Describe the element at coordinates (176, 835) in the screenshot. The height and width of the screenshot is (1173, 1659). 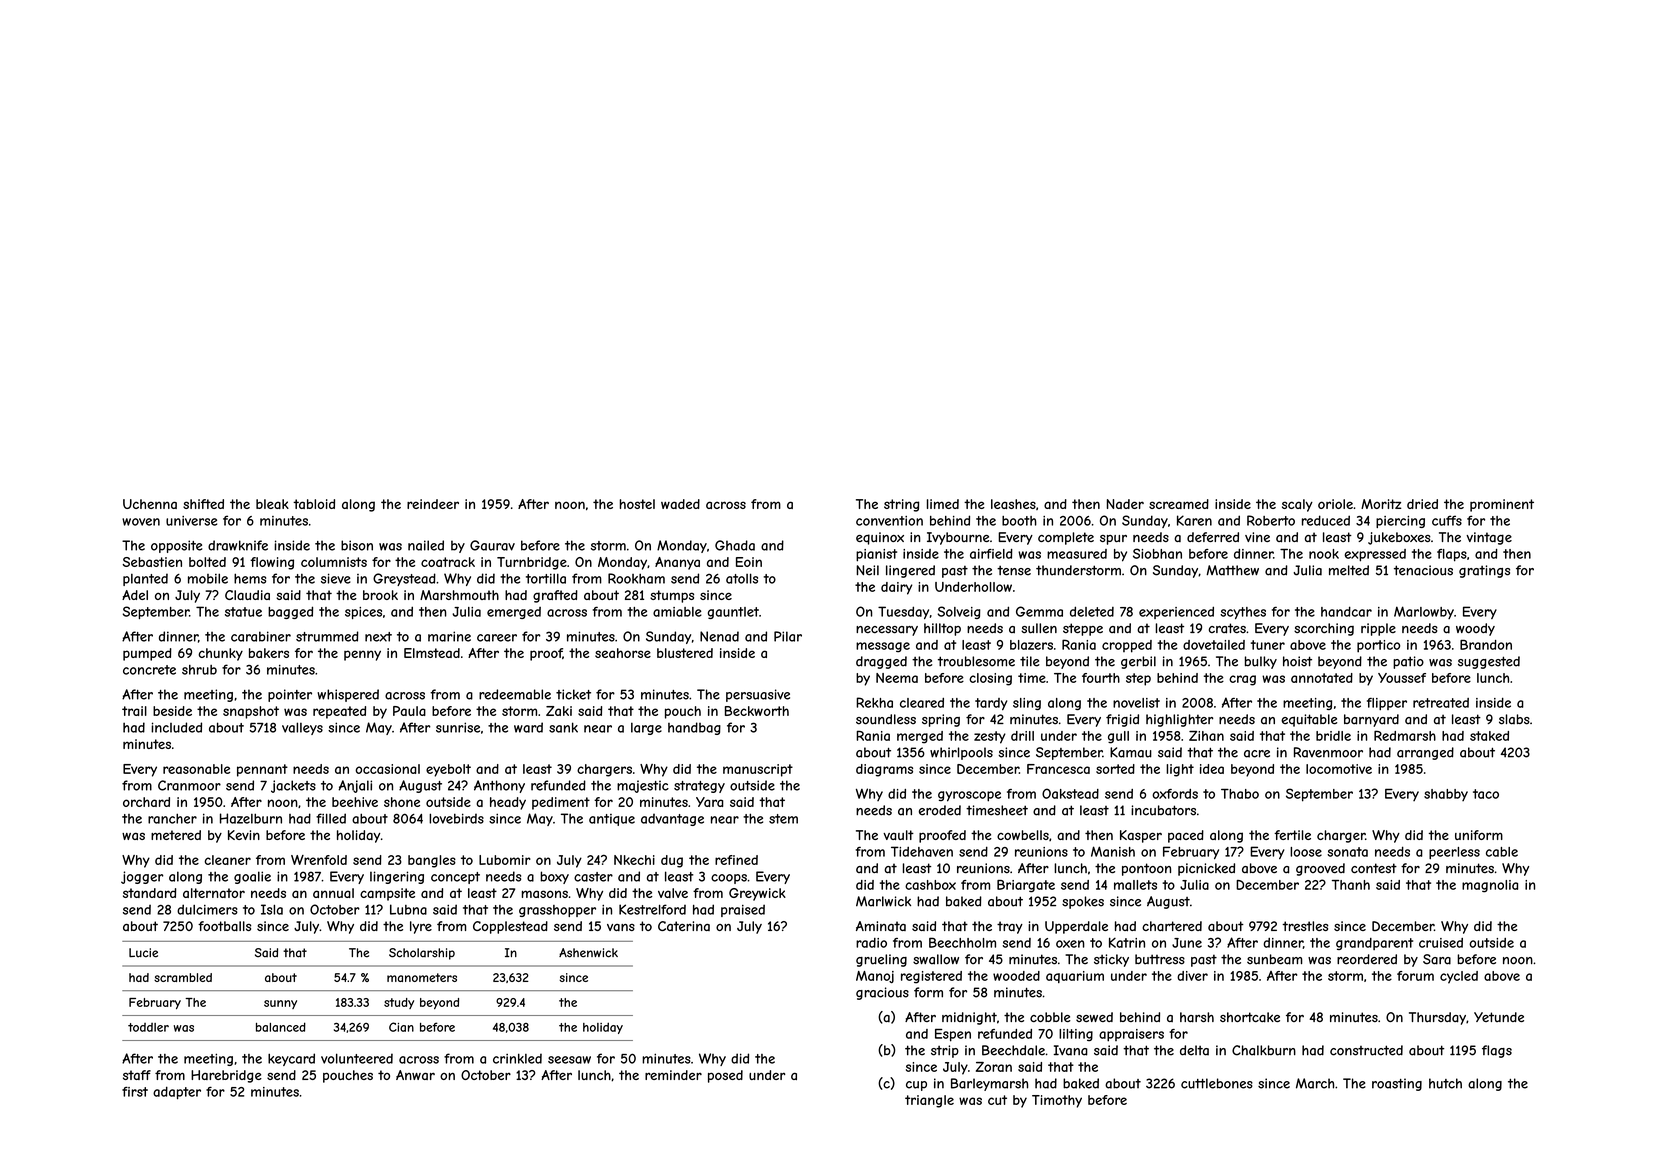
I see `metered` at that location.
